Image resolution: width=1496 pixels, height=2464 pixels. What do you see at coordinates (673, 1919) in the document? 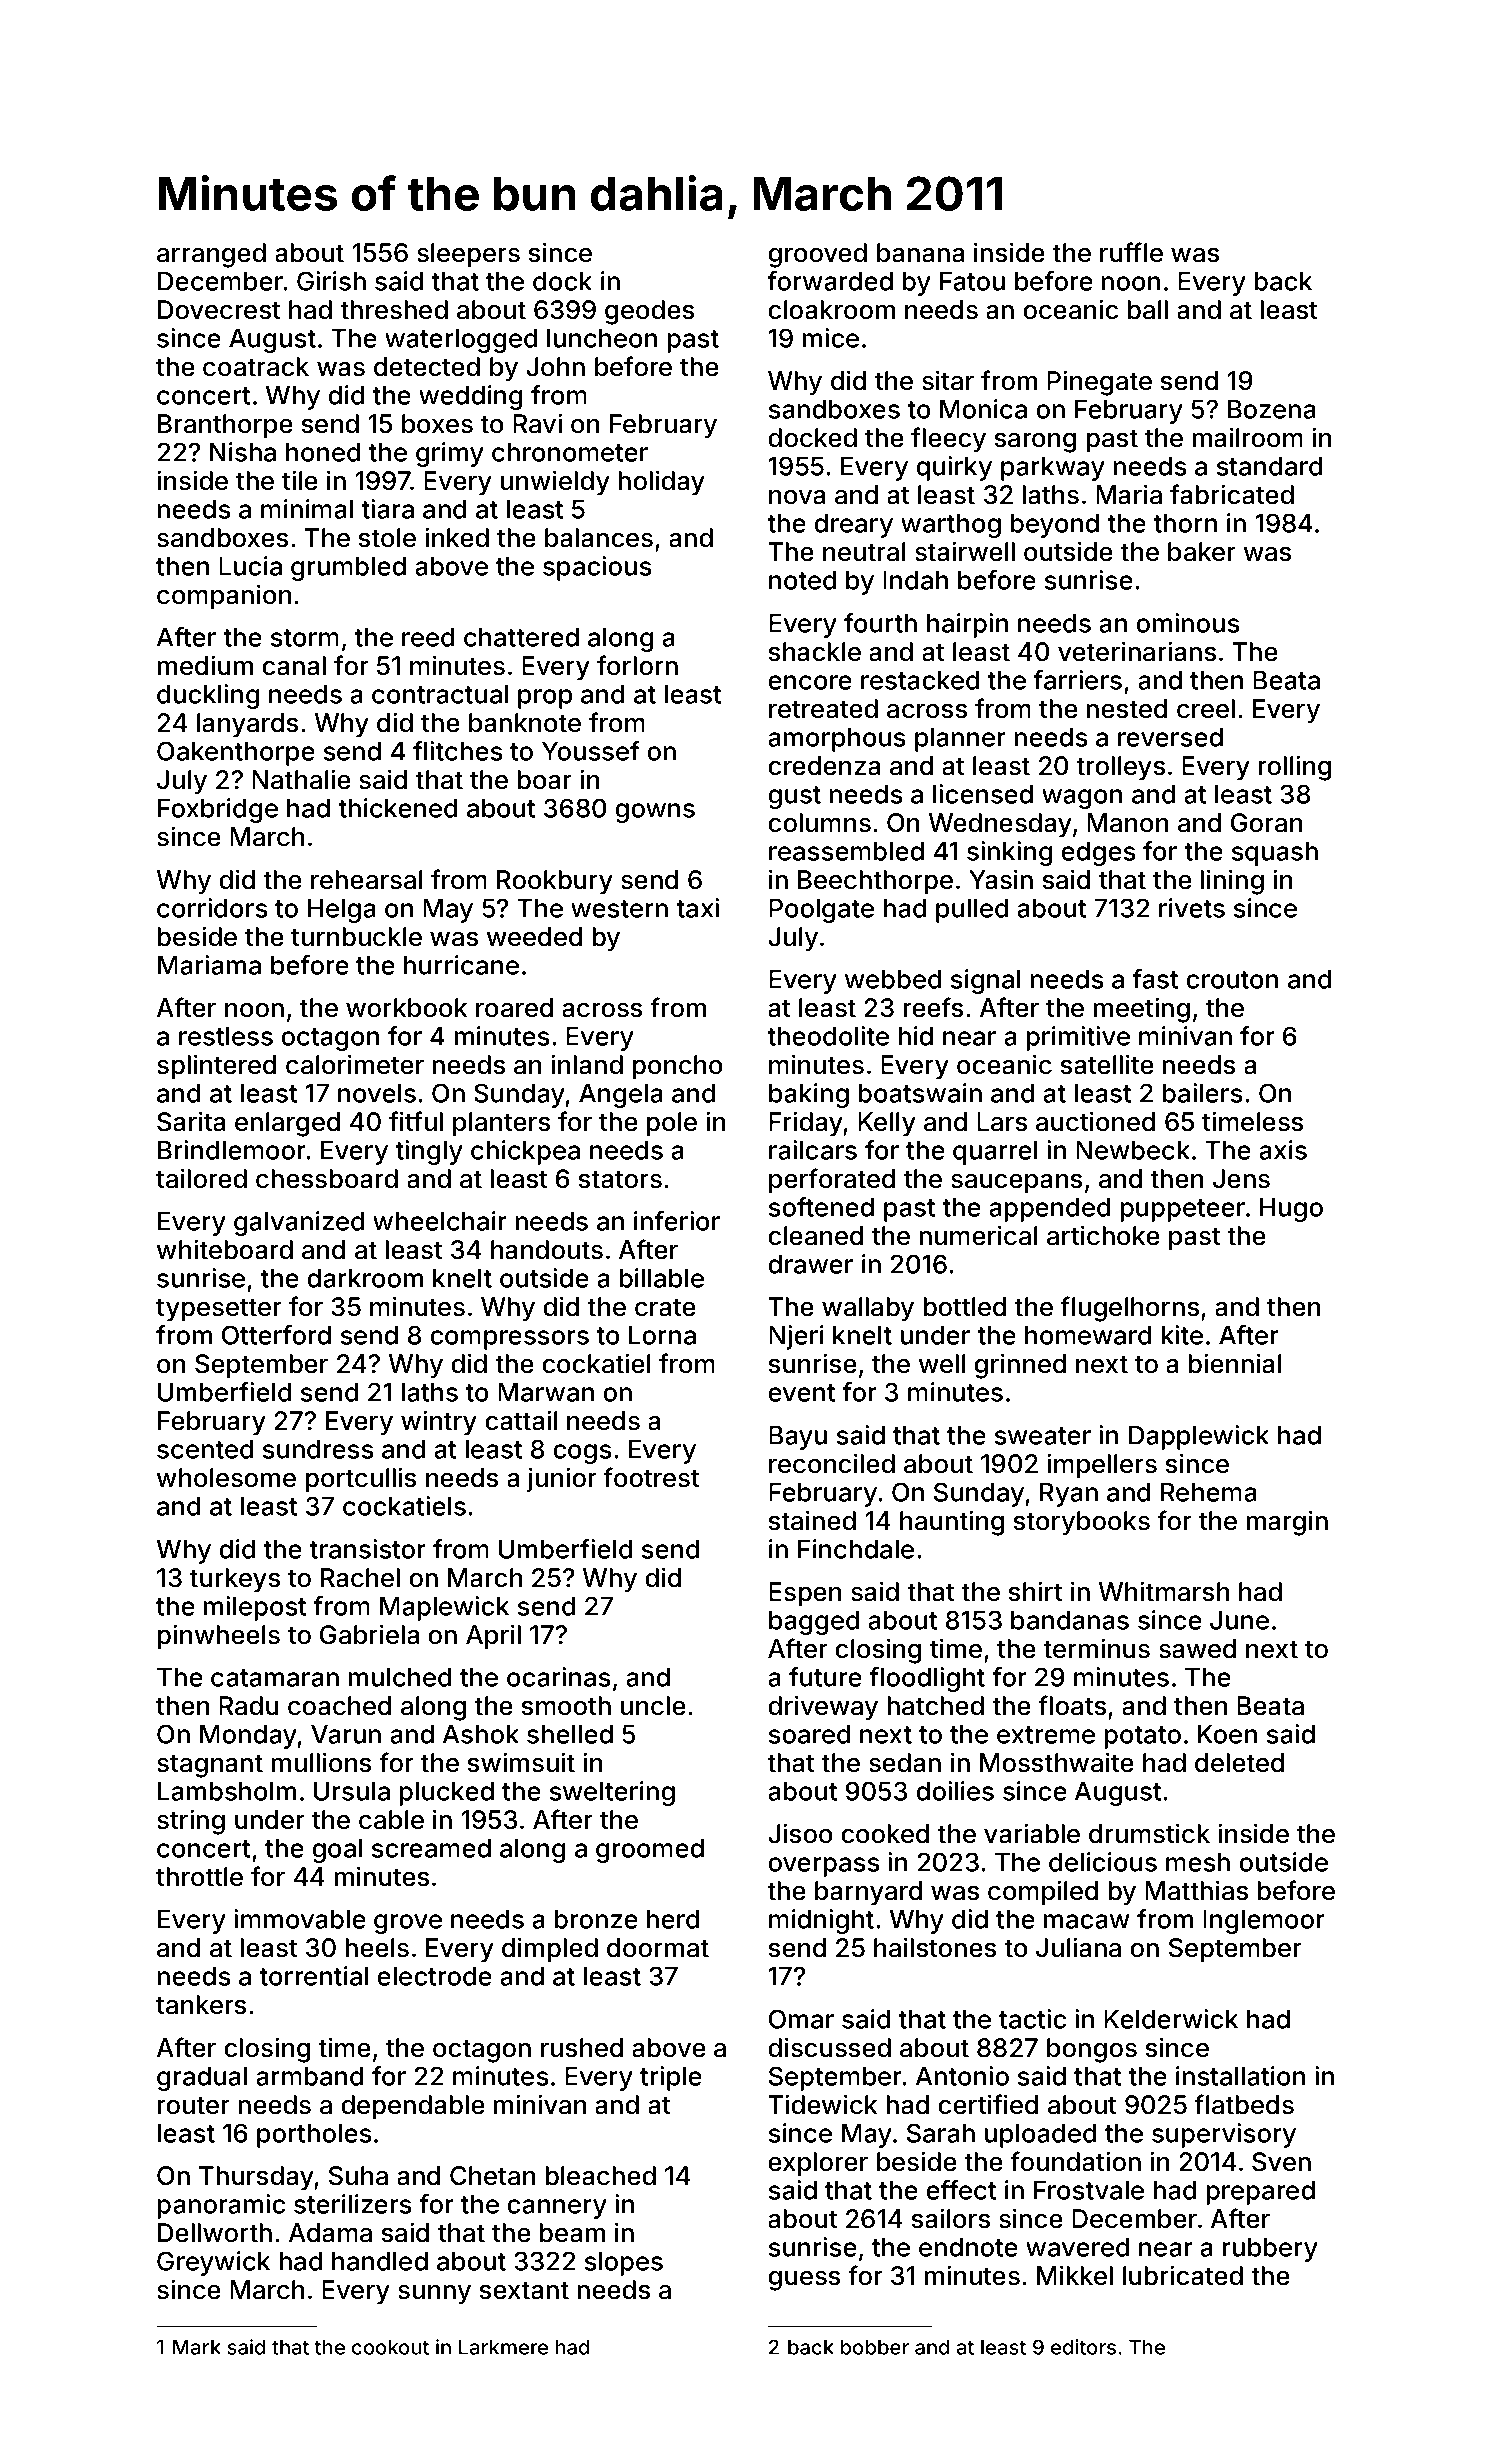
I see `herd` at bounding box center [673, 1919].
